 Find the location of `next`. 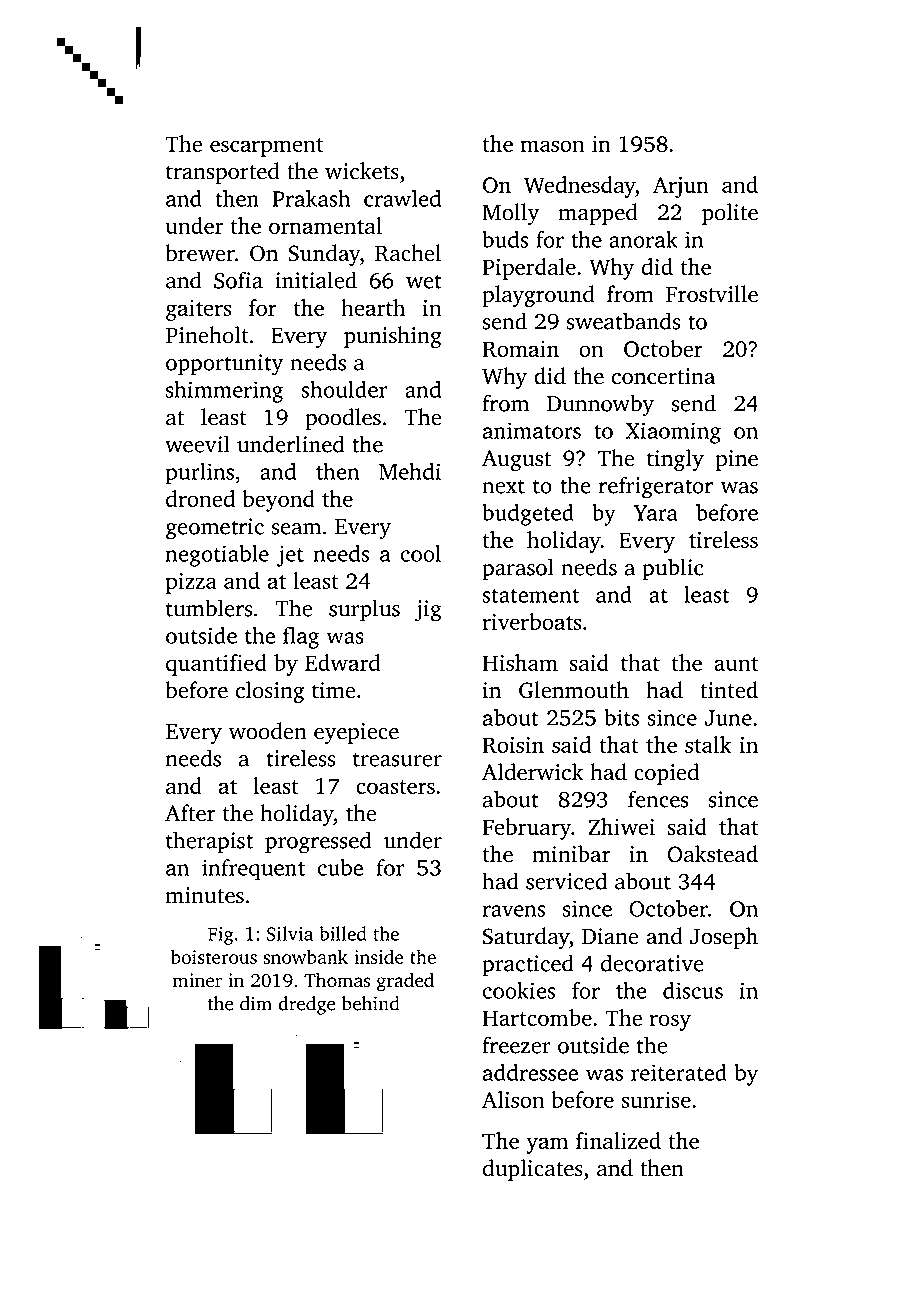

next is located at coordinates (503, 486).
